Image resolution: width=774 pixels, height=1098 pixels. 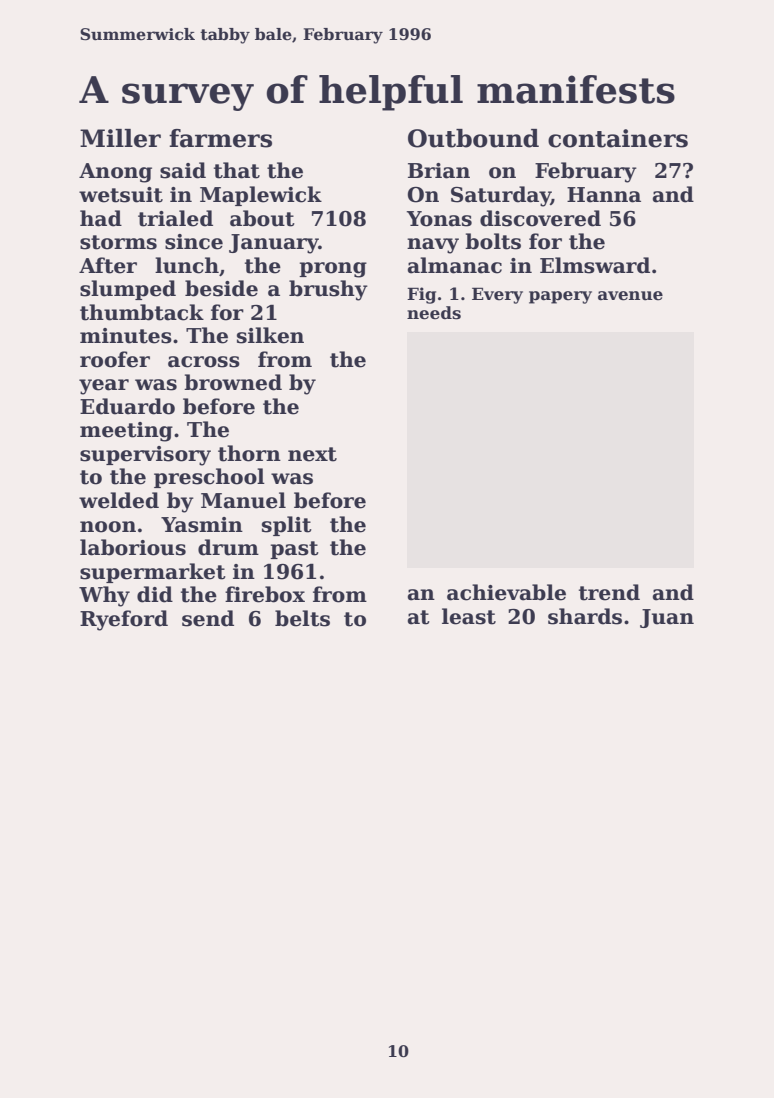 What do you see at coordinates (434, 313) in the screenshot?
I see `needs` at bounding box center [434, 313].
